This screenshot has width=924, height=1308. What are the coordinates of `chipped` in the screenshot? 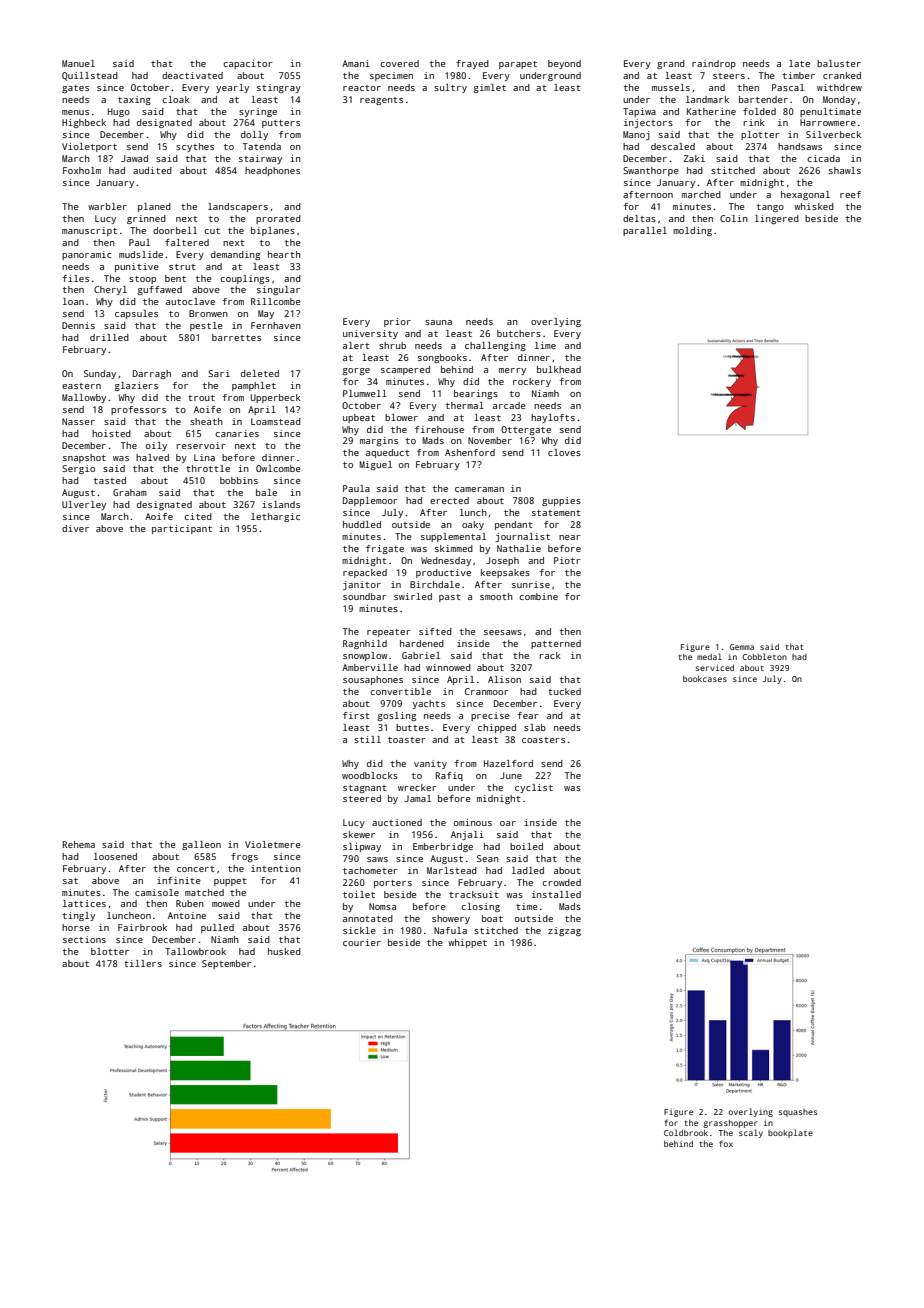 It's located at (497, 728).
